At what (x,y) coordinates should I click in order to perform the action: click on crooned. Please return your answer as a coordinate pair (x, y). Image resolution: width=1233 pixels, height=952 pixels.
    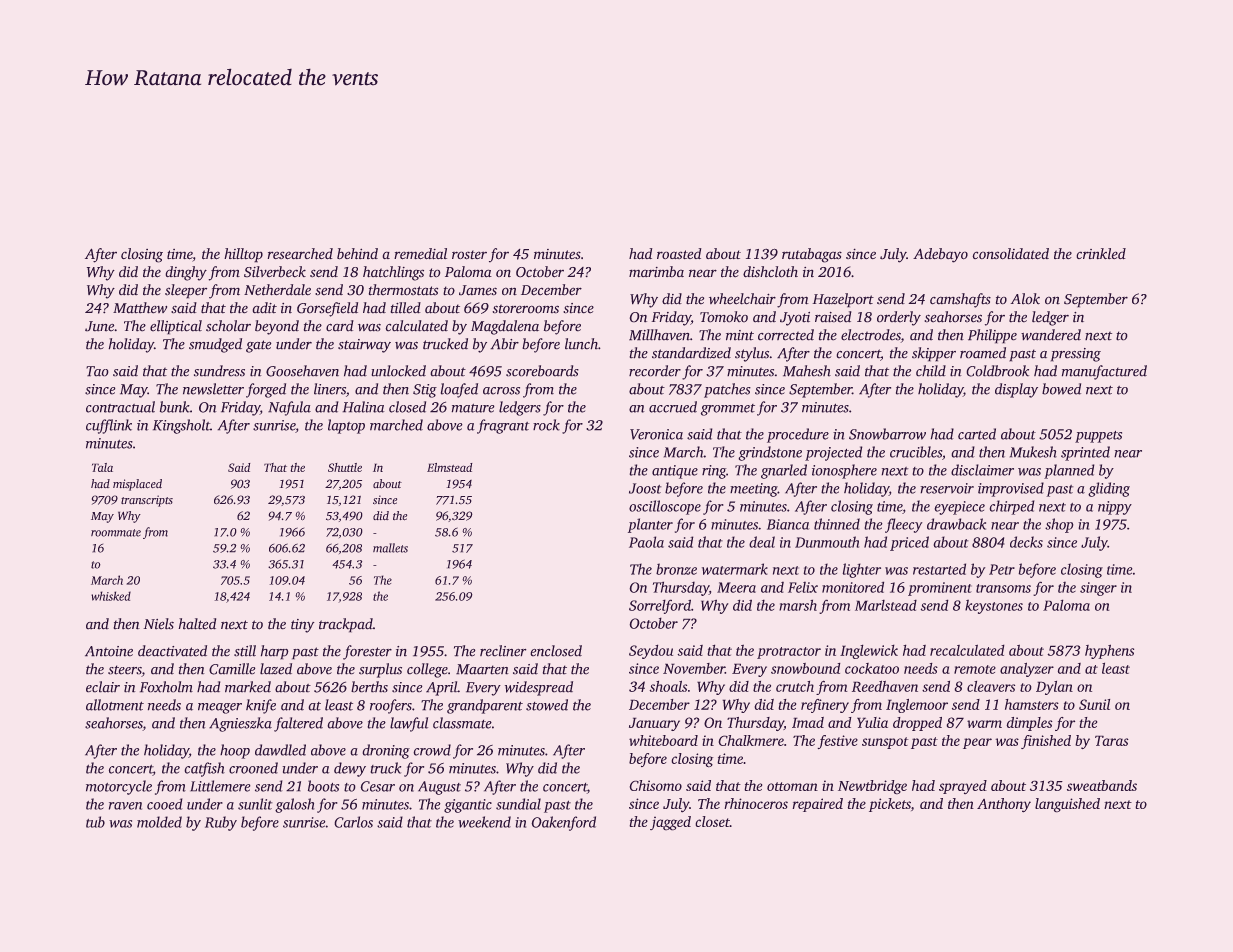
    Looking at the image, I should click on (253, 768).
